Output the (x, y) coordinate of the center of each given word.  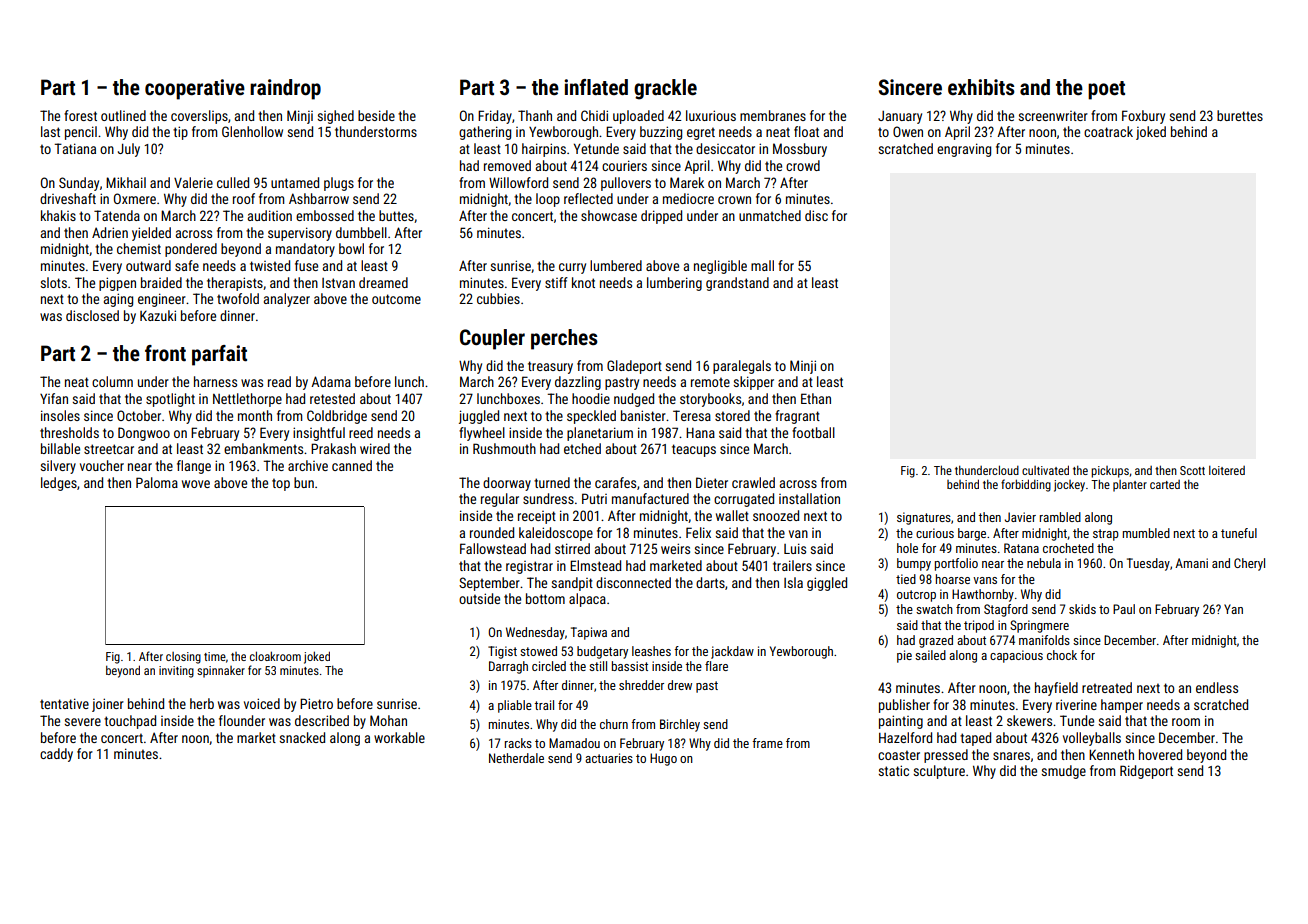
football (813, 432)
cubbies (498, 298)
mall (762, 265)
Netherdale (516, 758)
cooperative (195, 89)
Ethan (816, 398)
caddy (56, 755)
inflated (596, 87)
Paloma (157, 482)
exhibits (981, 87)
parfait (219, 355)
